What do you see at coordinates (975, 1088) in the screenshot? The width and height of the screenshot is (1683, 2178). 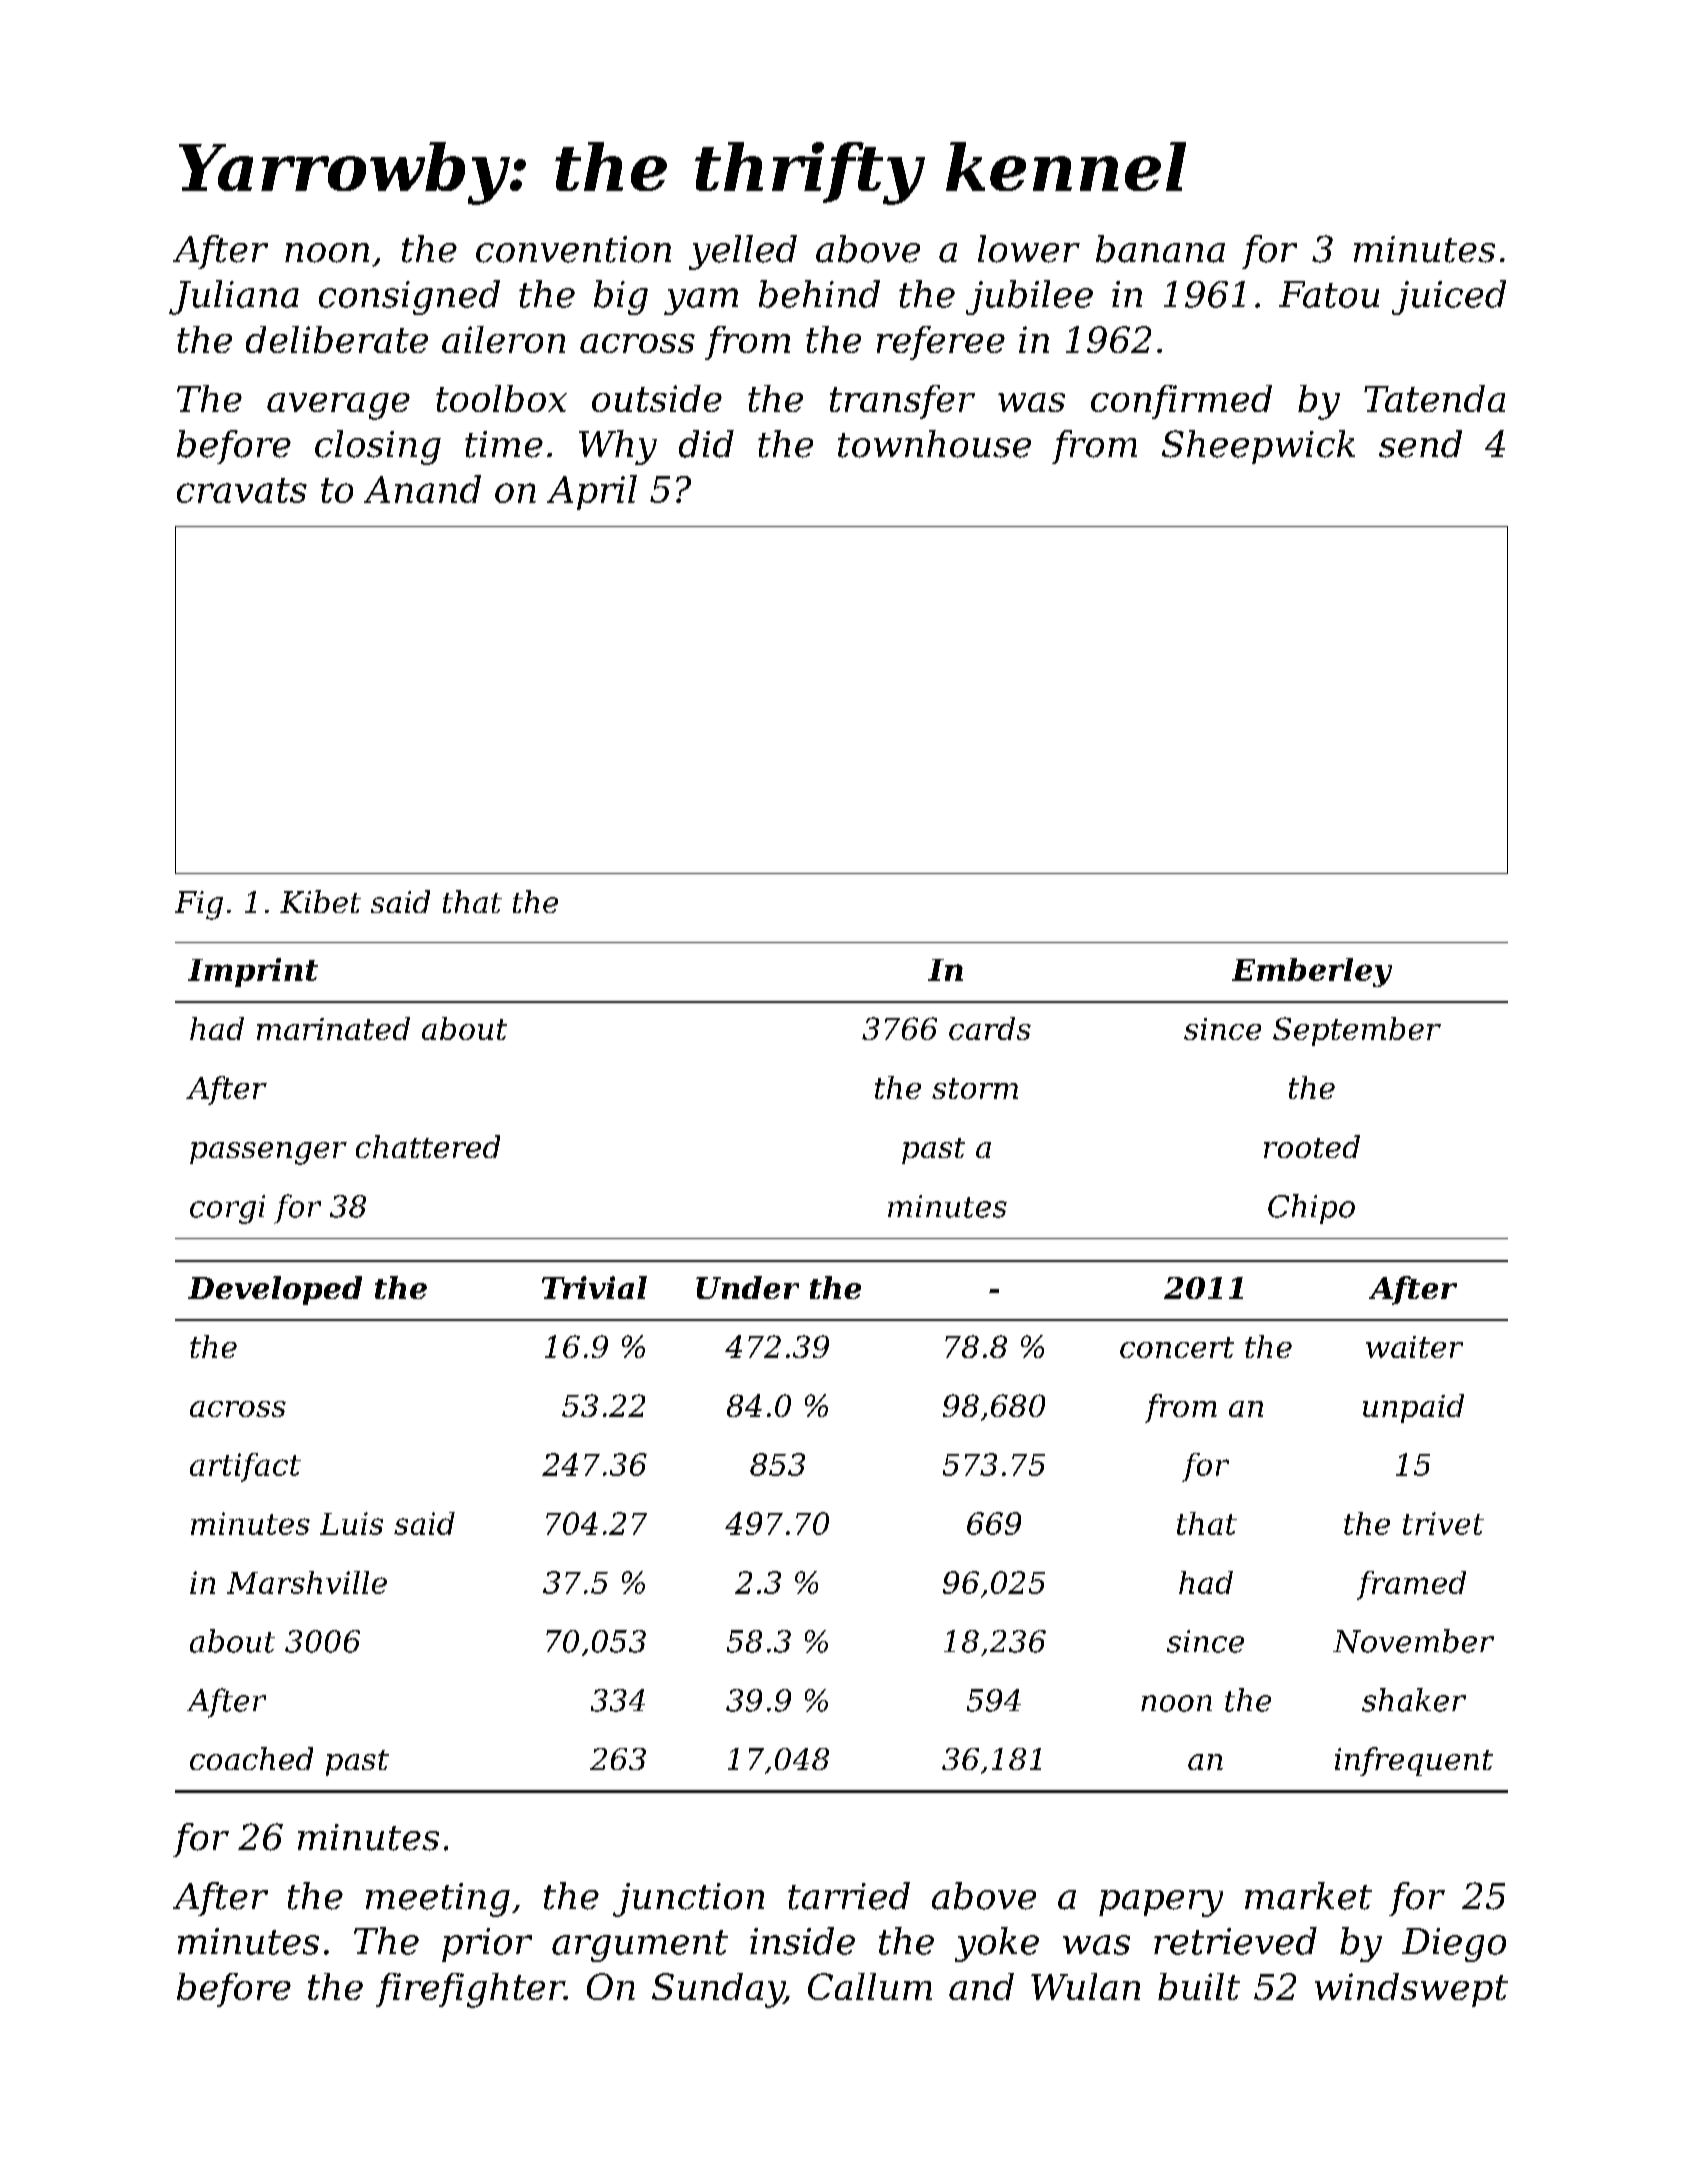 I see `storm` at bounding box center [975, 1088].
